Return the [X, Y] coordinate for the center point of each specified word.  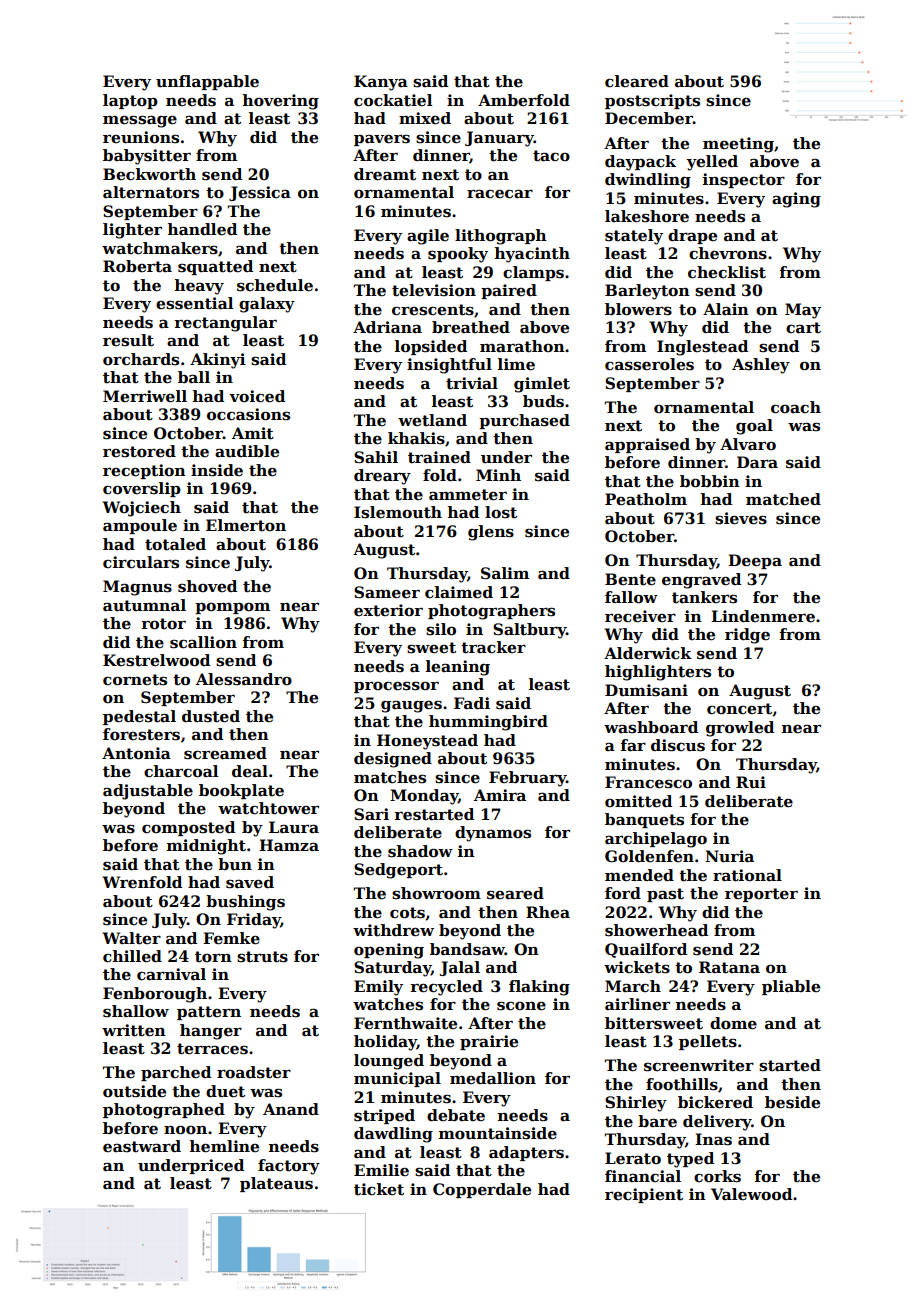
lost [501, 512]
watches [388, 1004]
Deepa [755, 561]
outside [134, 1091]
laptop [130, 101]
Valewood [751, 1194]
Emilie [381, 1170]
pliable [791, 987]
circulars [141, 562]
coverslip [142, 489]
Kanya [381, 83]
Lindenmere [763, 616]
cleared [637, 81]
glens [491, 533]
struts [262, 957]
